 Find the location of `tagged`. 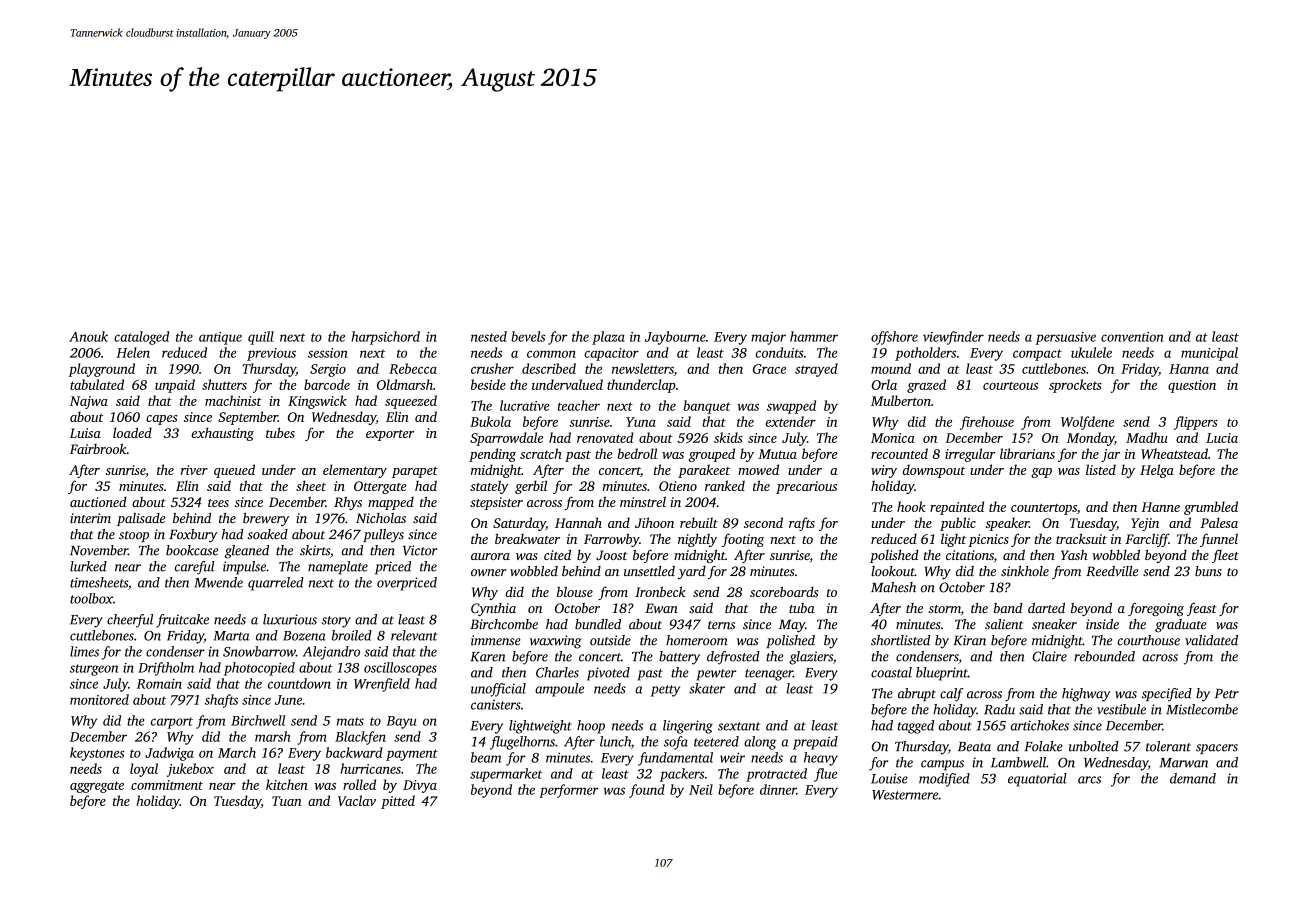

tagged is located at coordinates (916, 727).
